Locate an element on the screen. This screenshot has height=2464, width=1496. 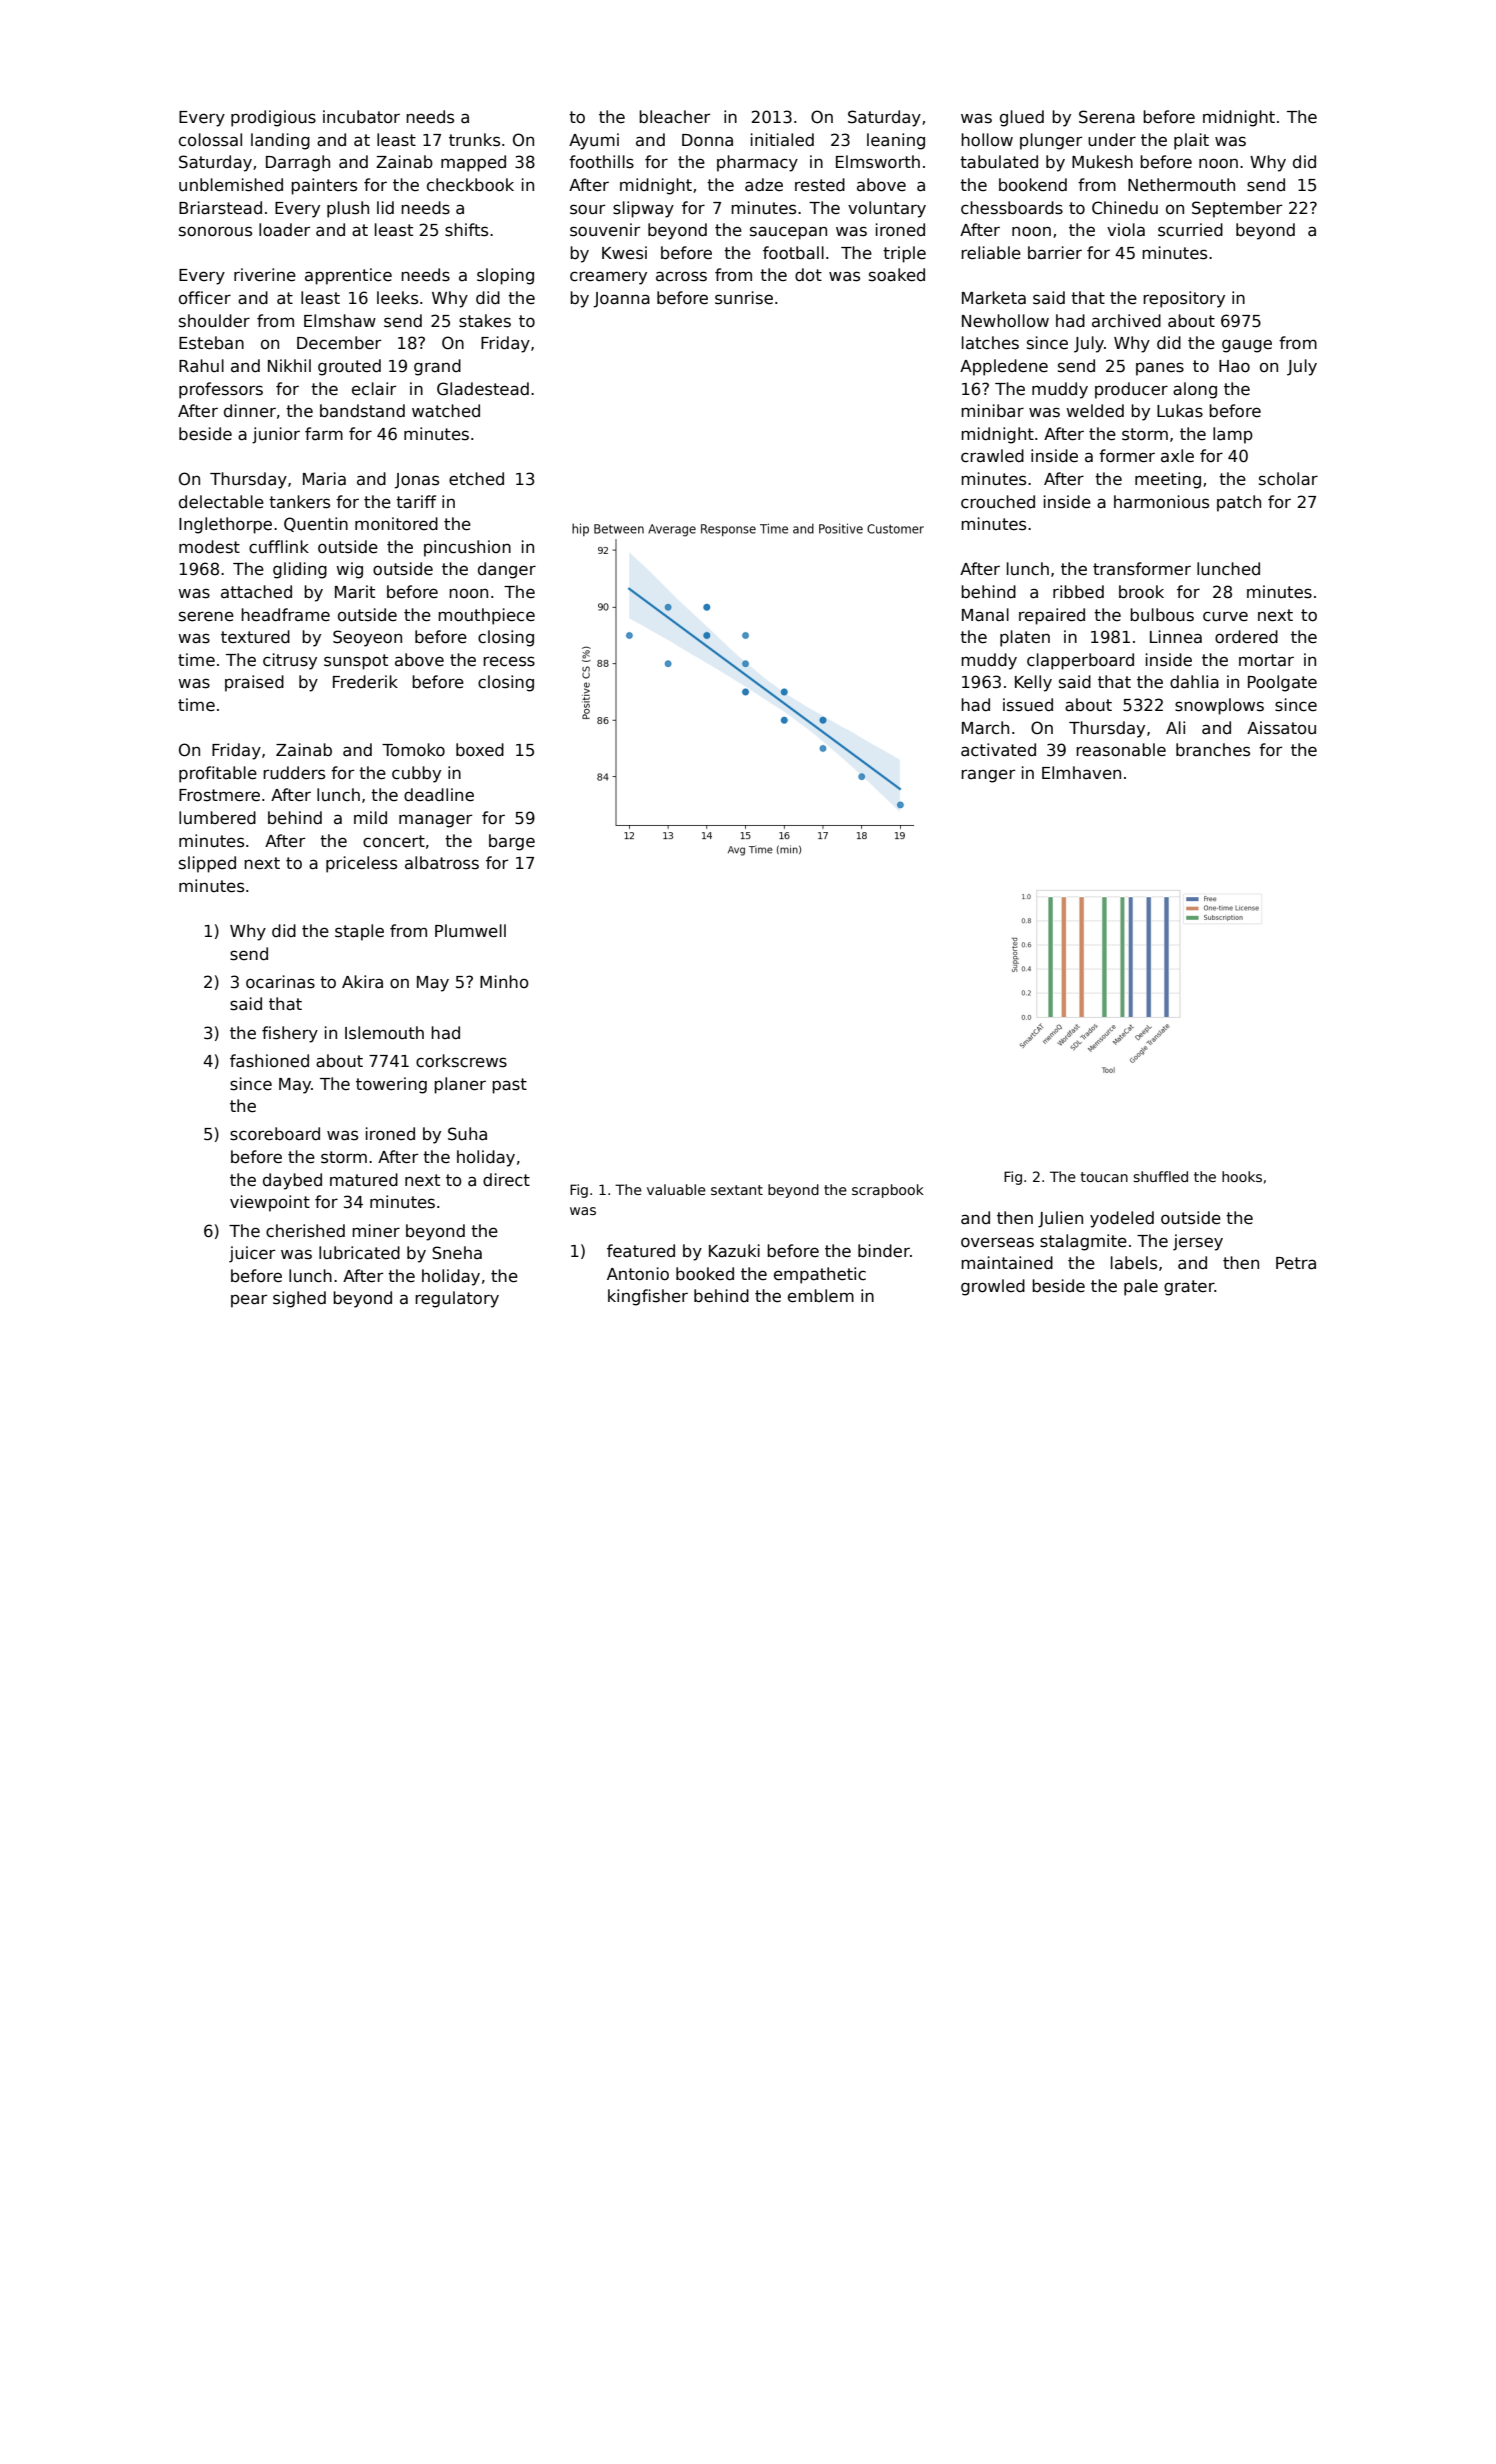
Elmhaven is located at coordinates (1081, 773).
